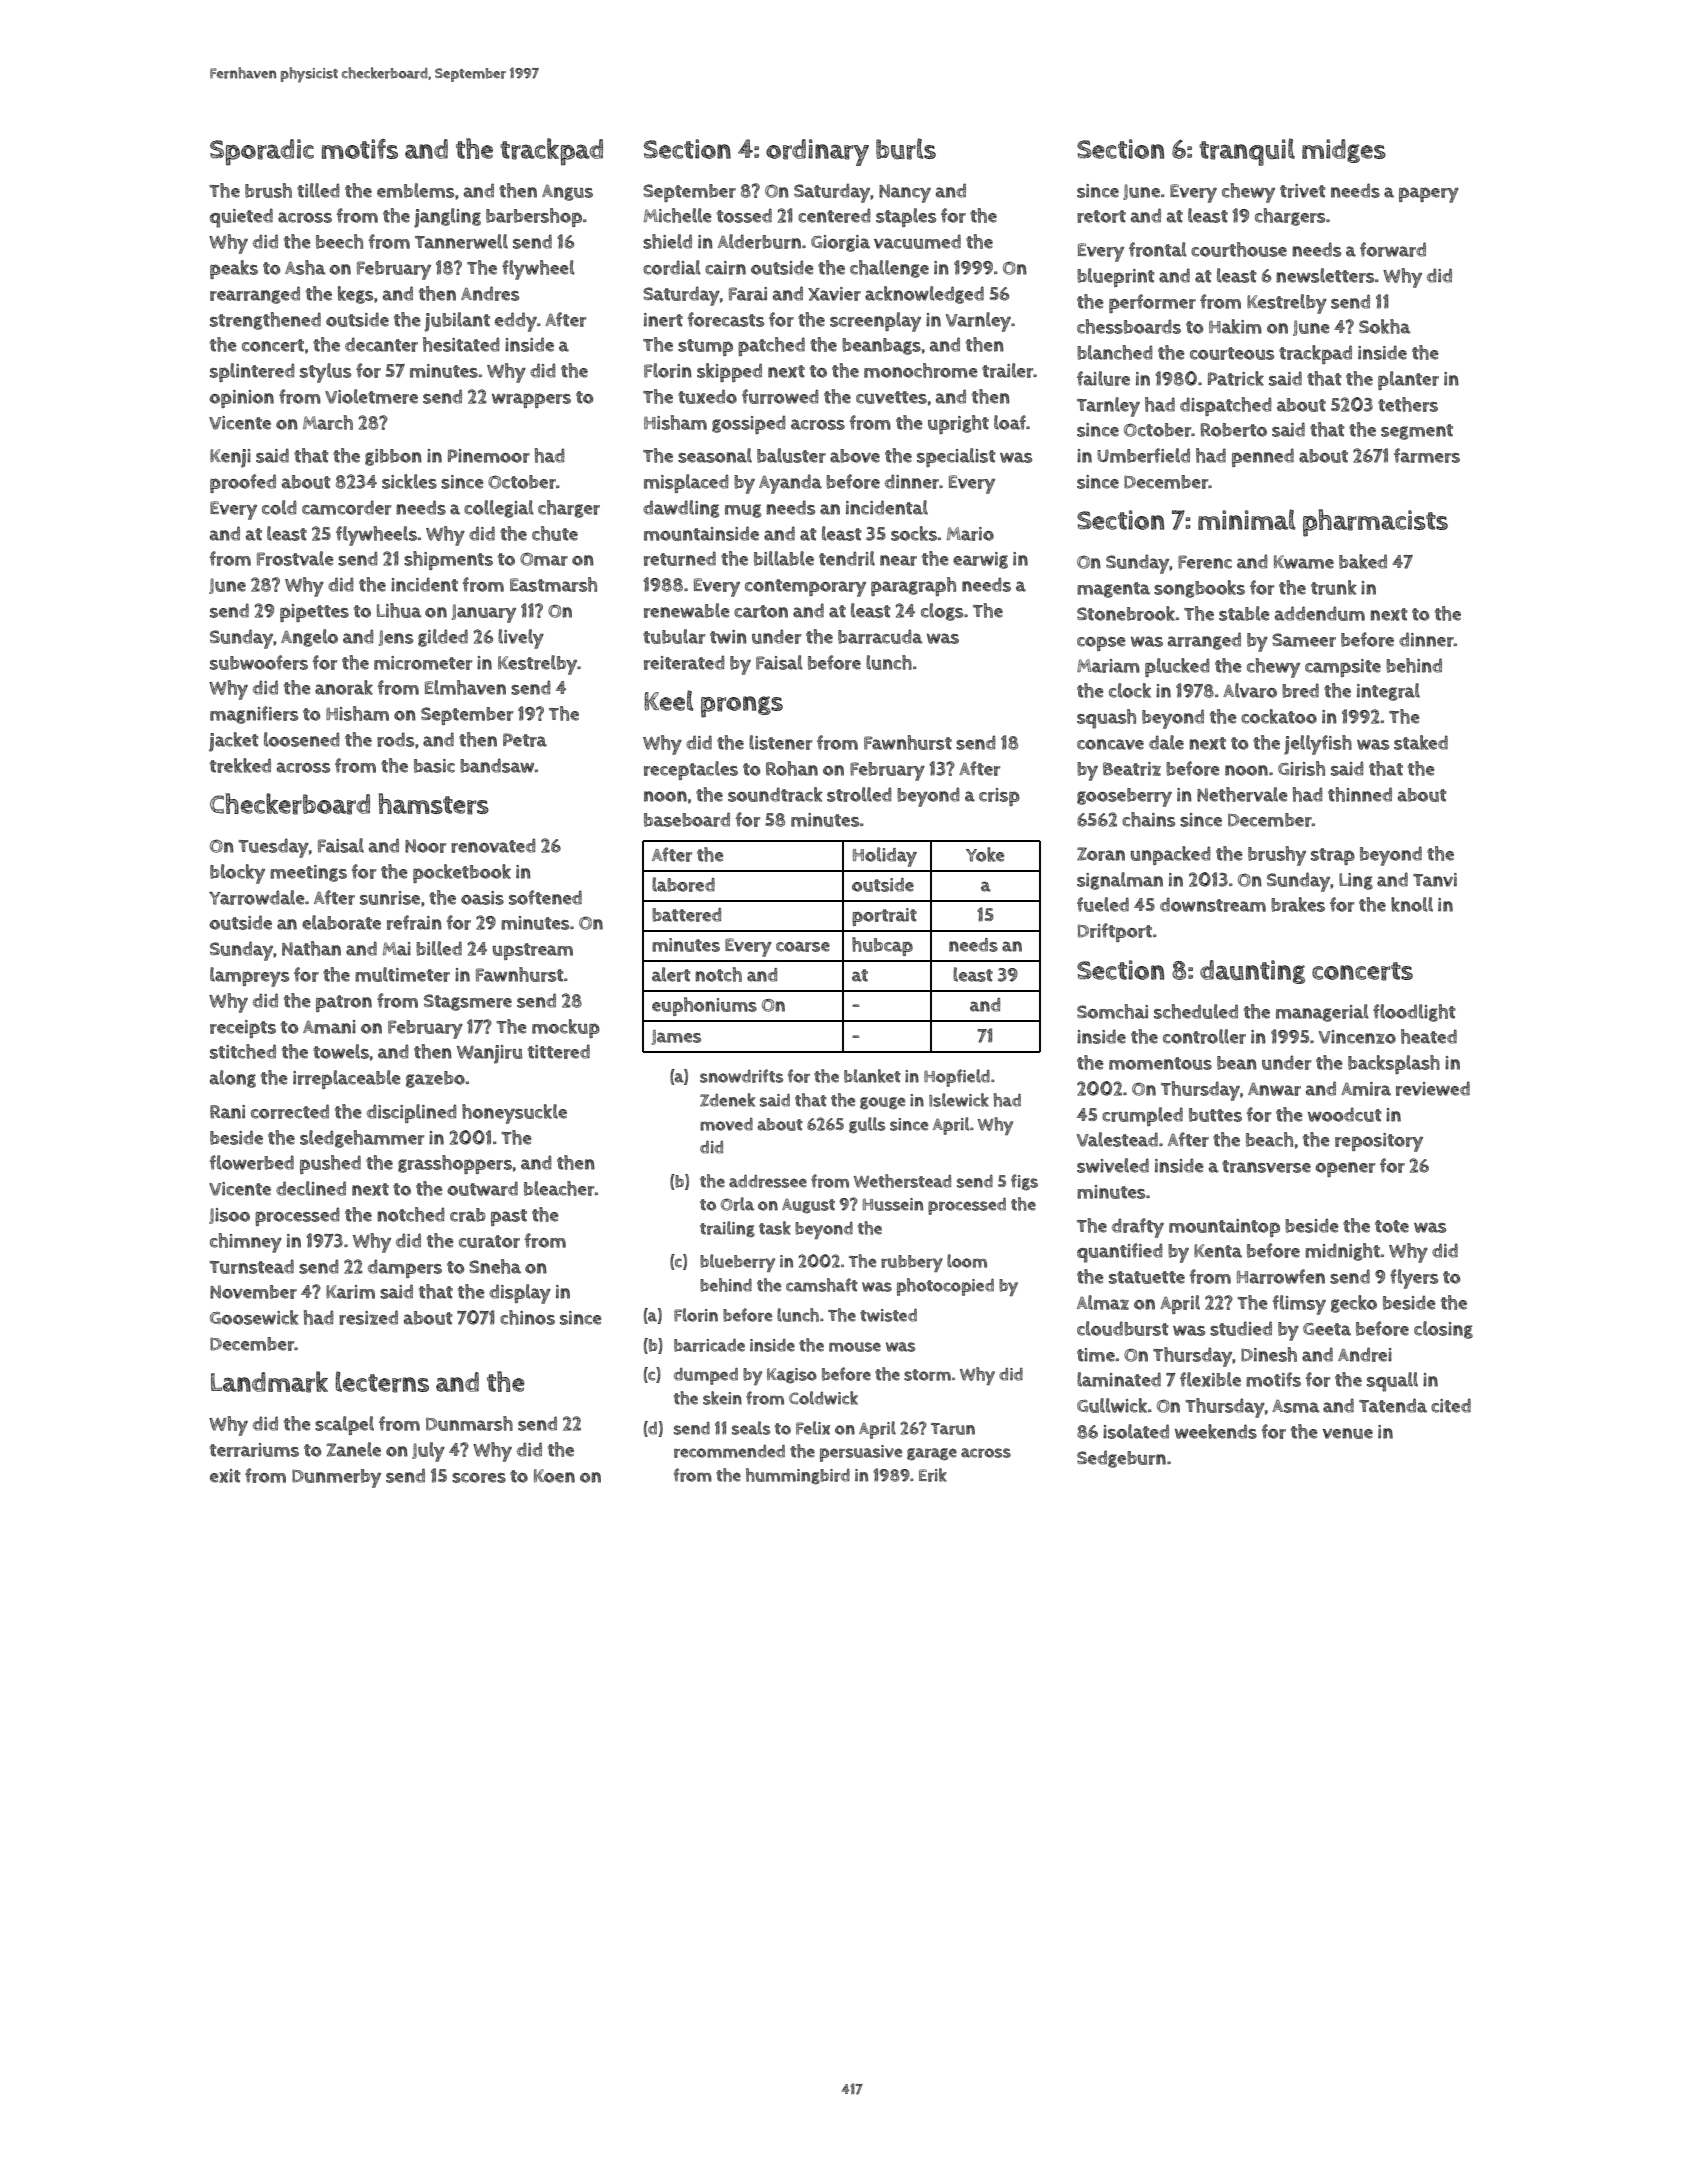  What do you see at coordinates (1117, 1139) in the image?
I see `Valestead` at bounding box center [1117, 1139].
